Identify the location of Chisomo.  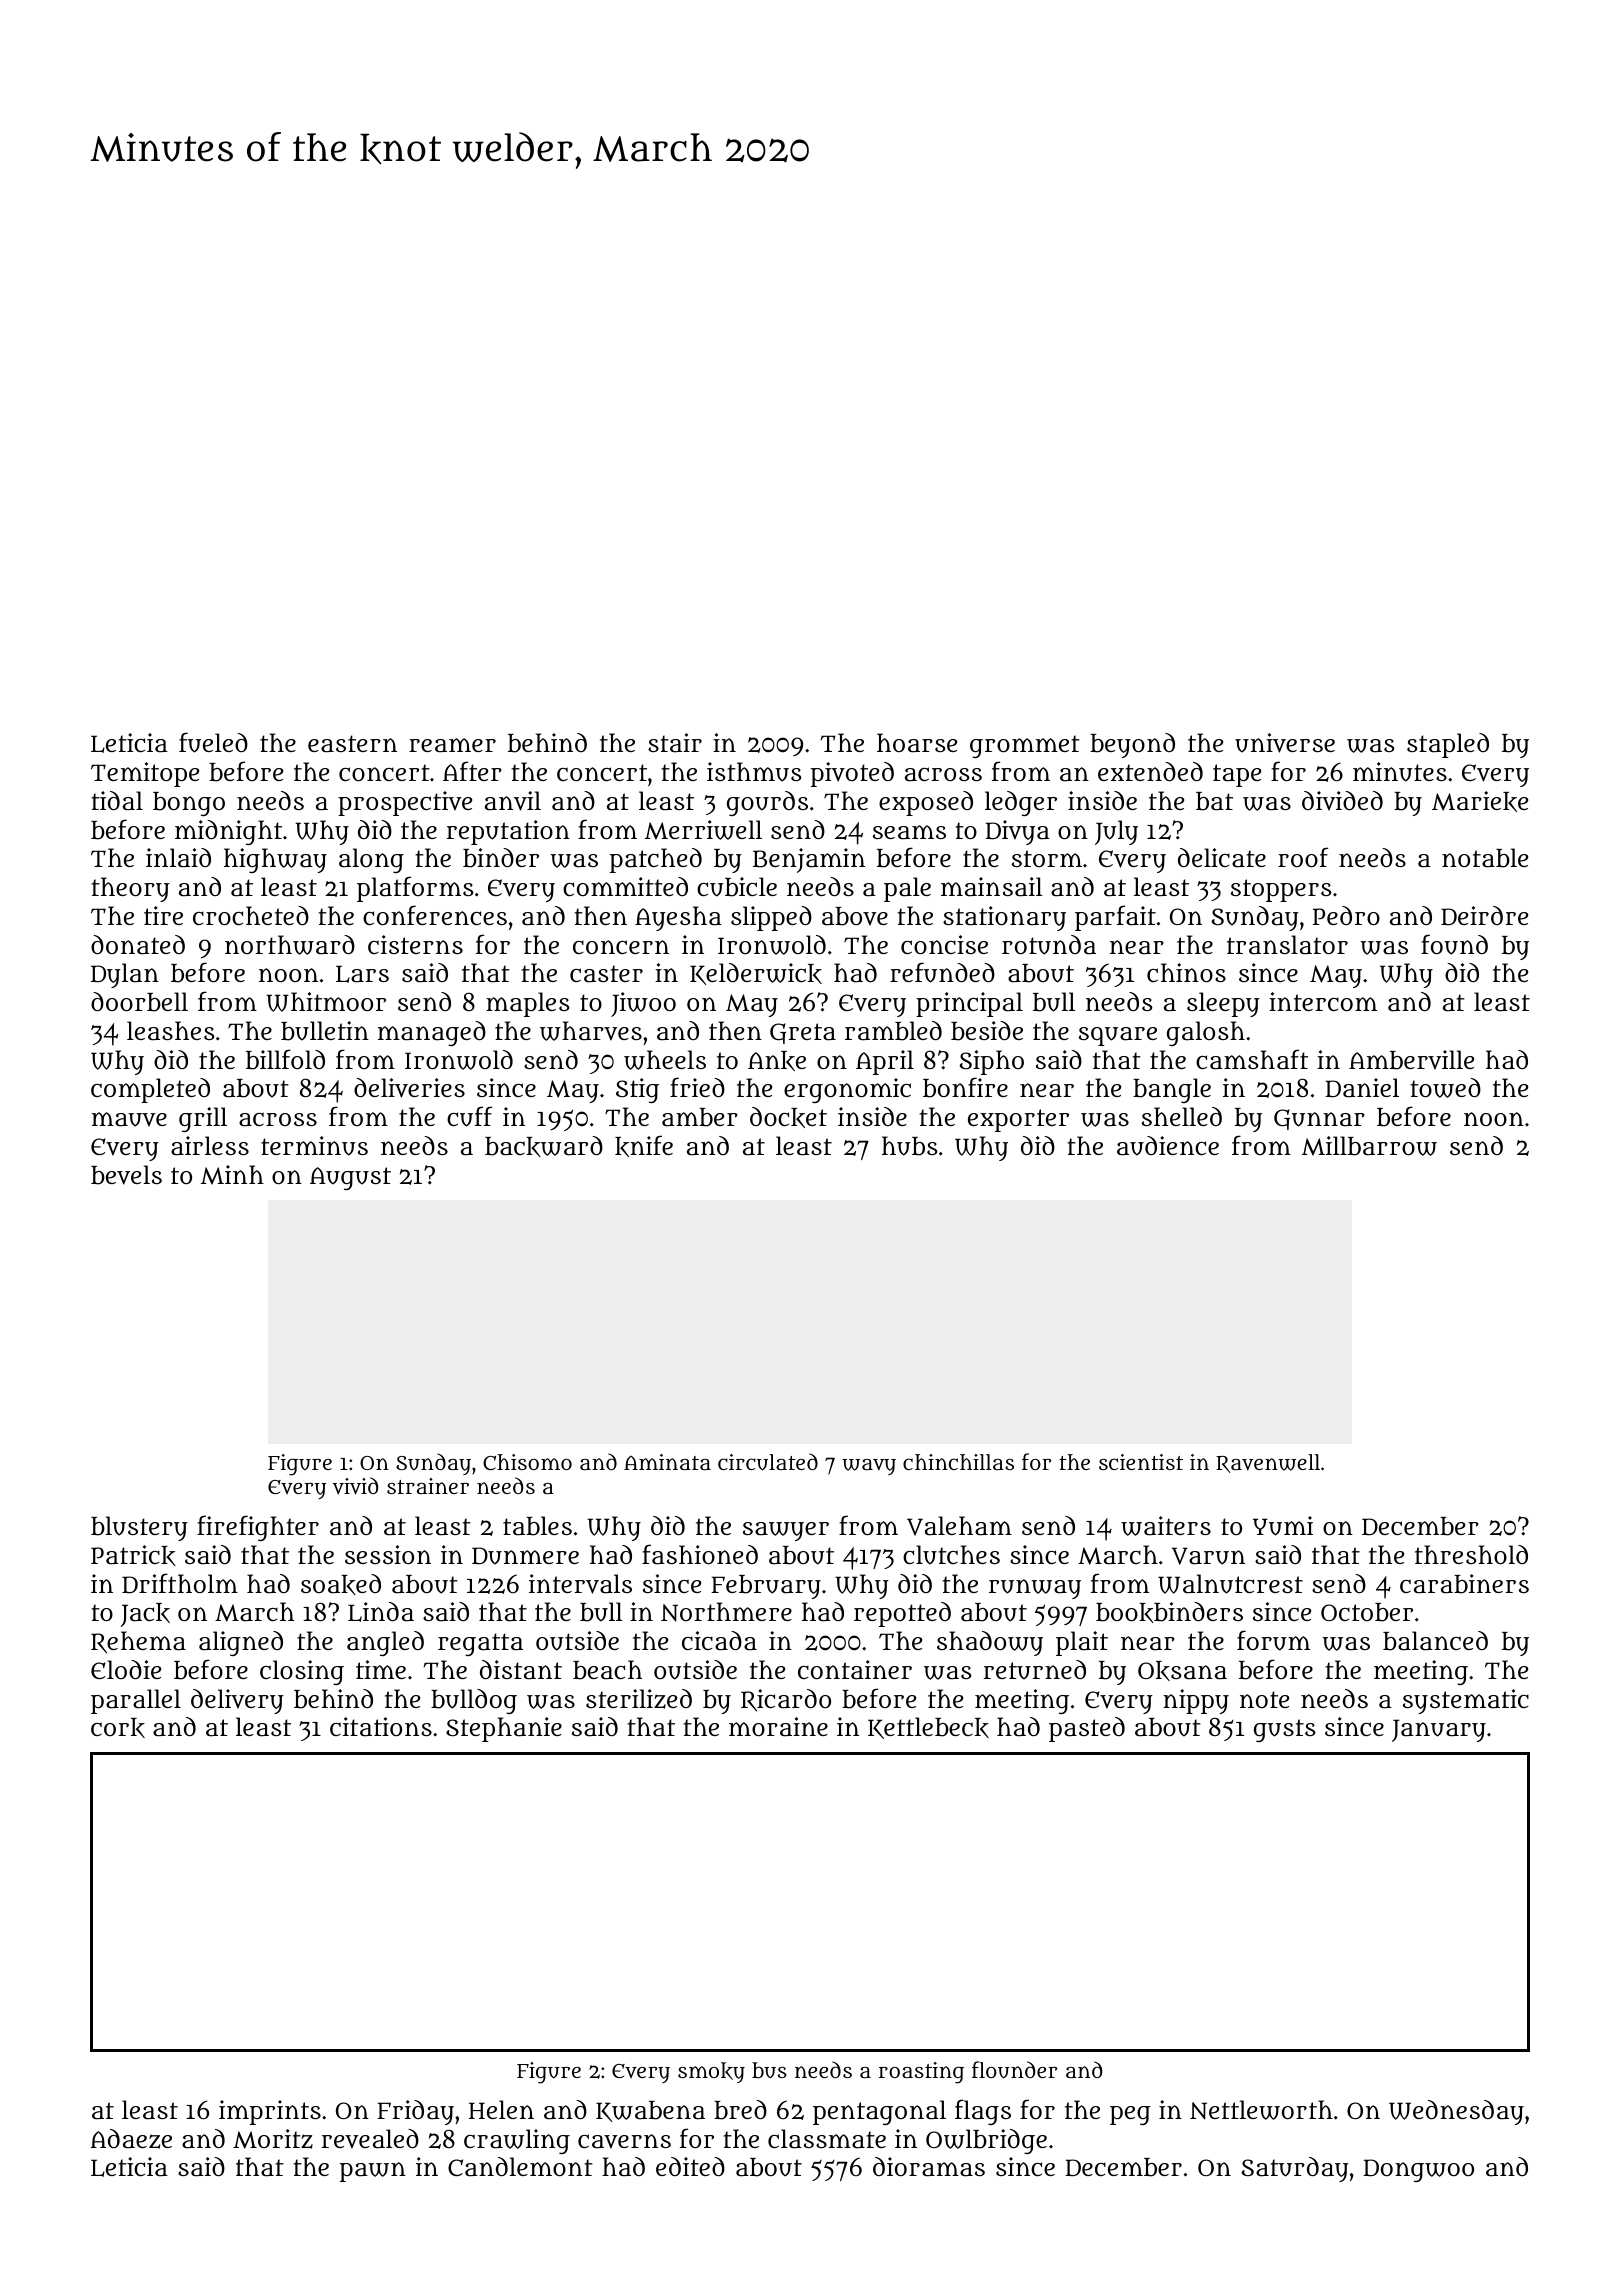
(527, 1462).
